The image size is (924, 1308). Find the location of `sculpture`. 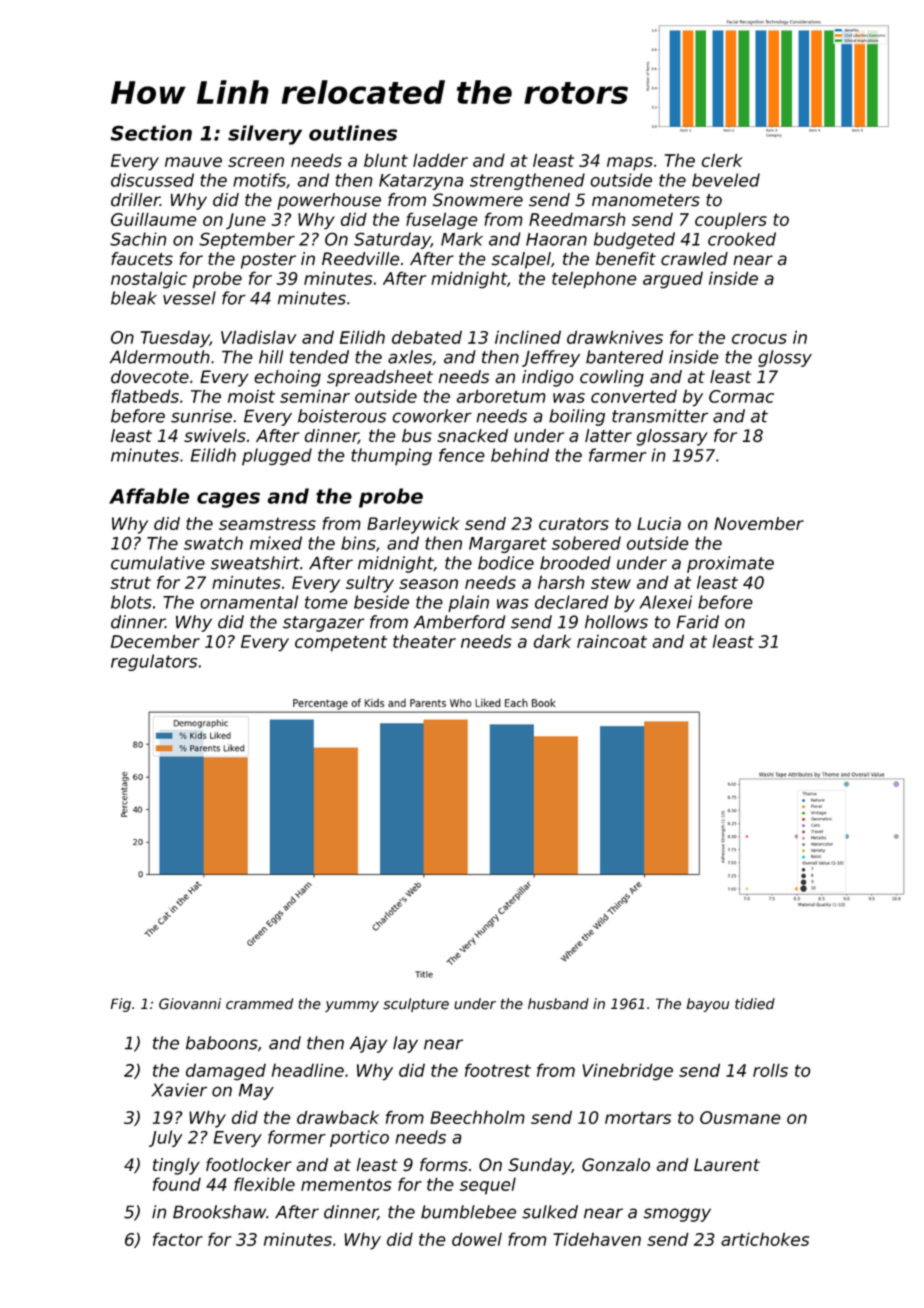

sculpture is located at coordinates (416, 1005).
